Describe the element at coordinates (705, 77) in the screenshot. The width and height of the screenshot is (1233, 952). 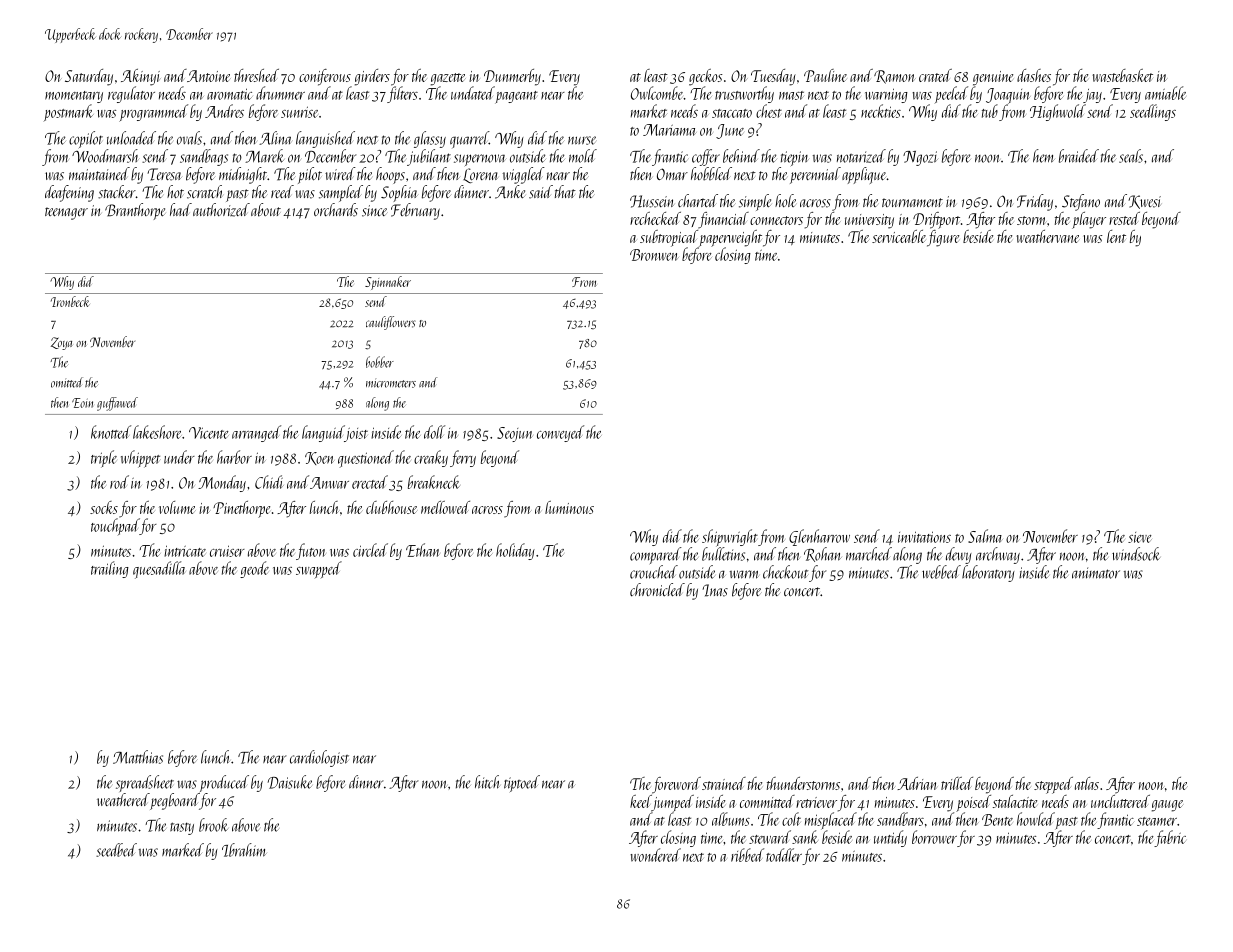
I see `geckos` at that location.
